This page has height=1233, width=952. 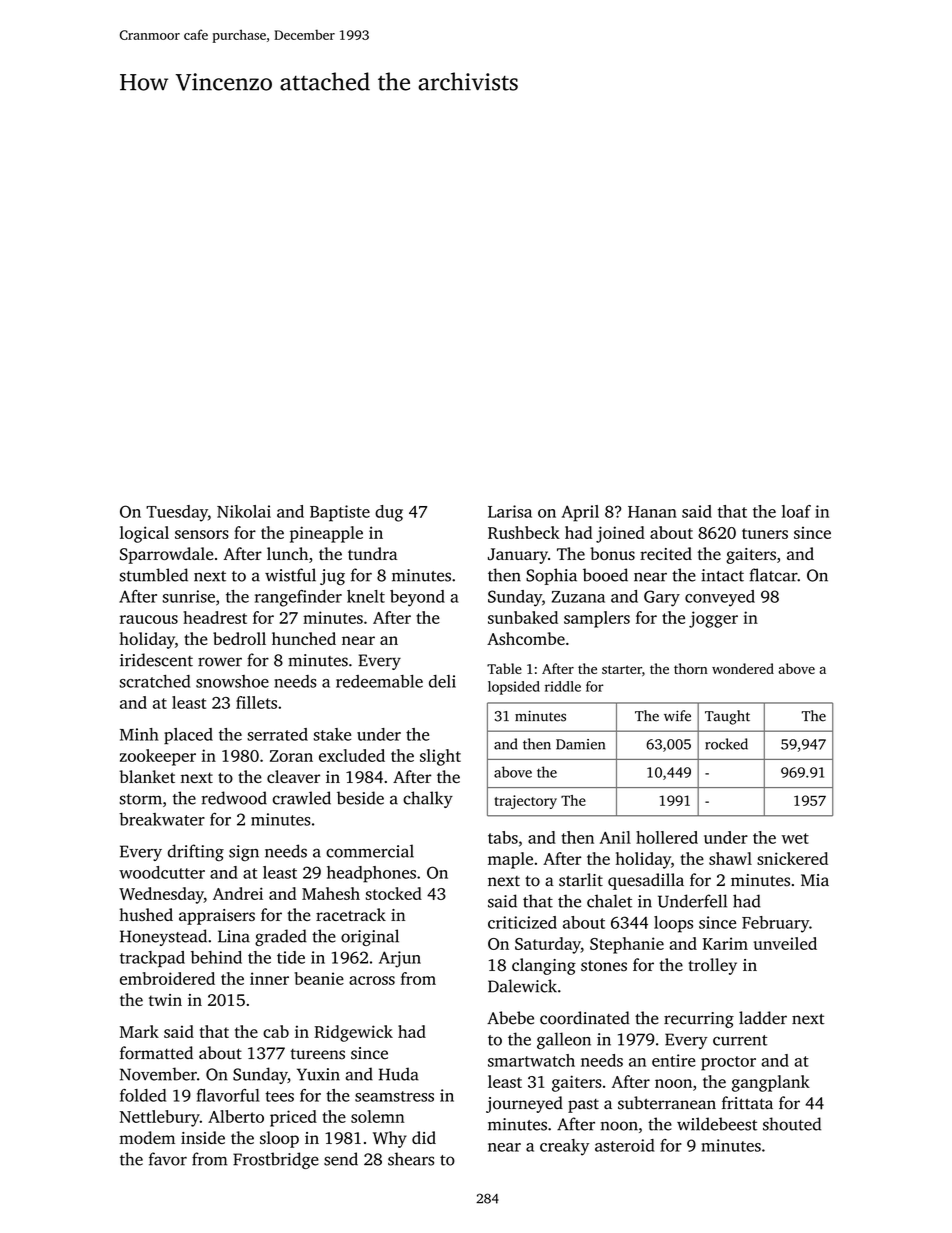 I want to click on clanging, so click(x=544, y=966).
